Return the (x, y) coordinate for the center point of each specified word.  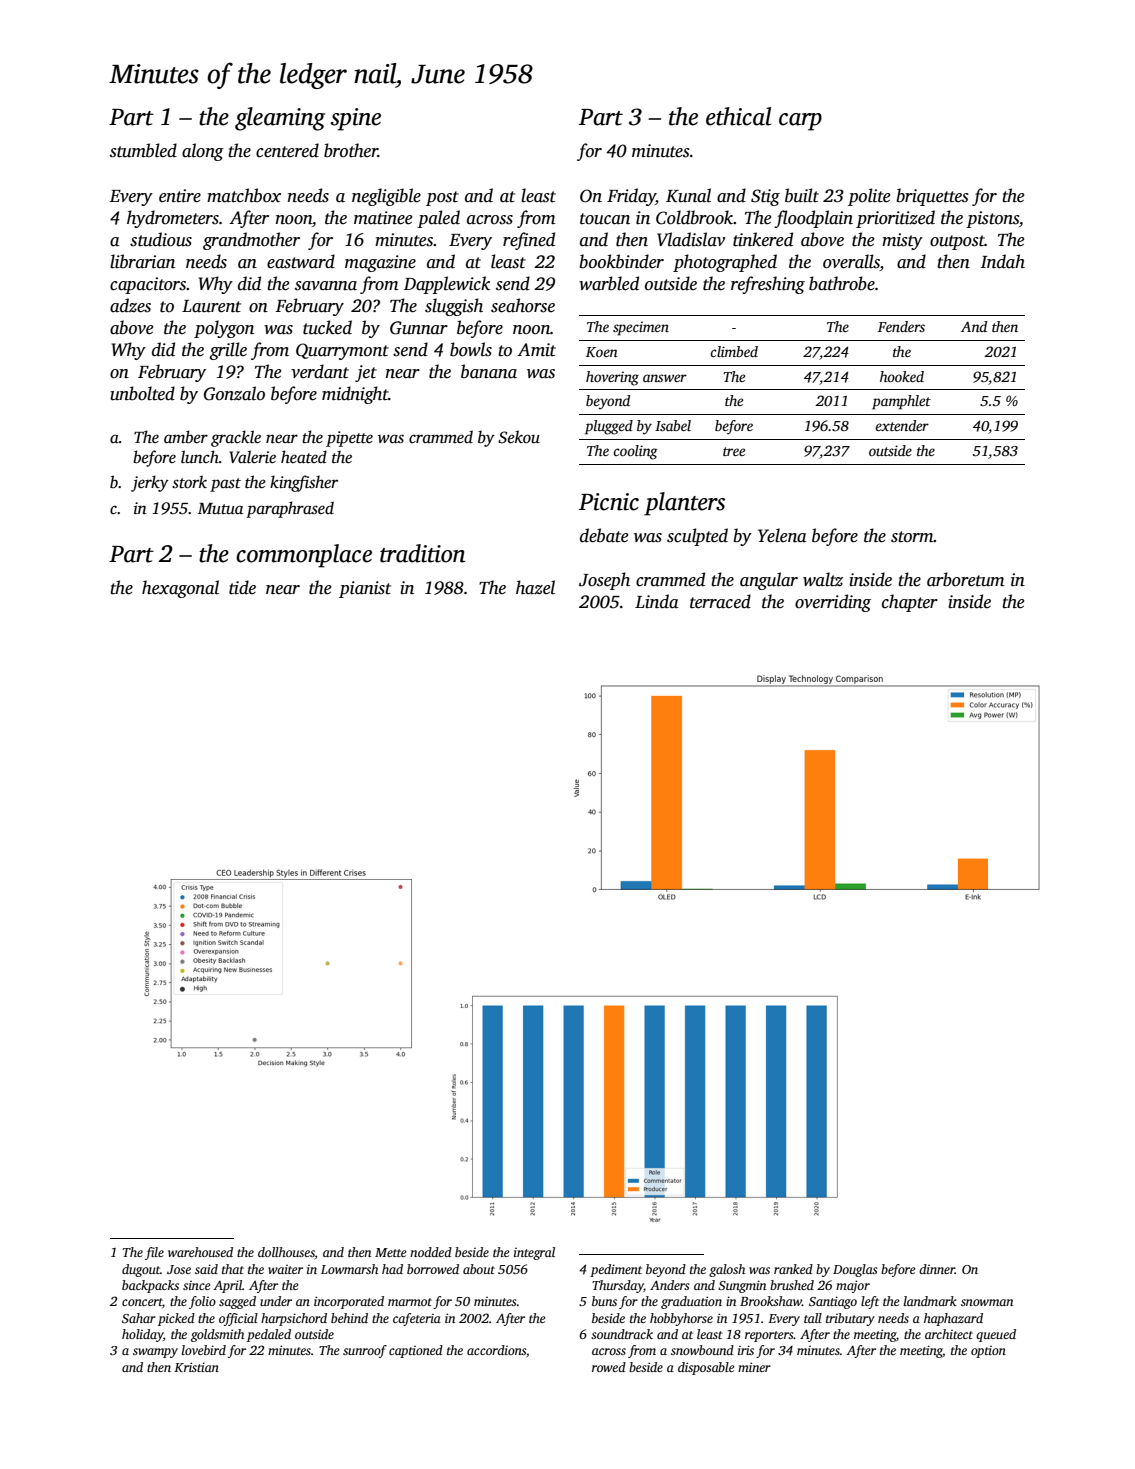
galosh (727, 1270)
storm (912, 537)
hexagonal (180, 589)
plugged (609, 427)
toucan (605, 219)
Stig (765, 197)
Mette (391, 1252)
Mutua (220, 509)
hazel (535, 587)
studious (161, 239)
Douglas (855, 1270)
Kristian (196, 1367)
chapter (910, 603)
